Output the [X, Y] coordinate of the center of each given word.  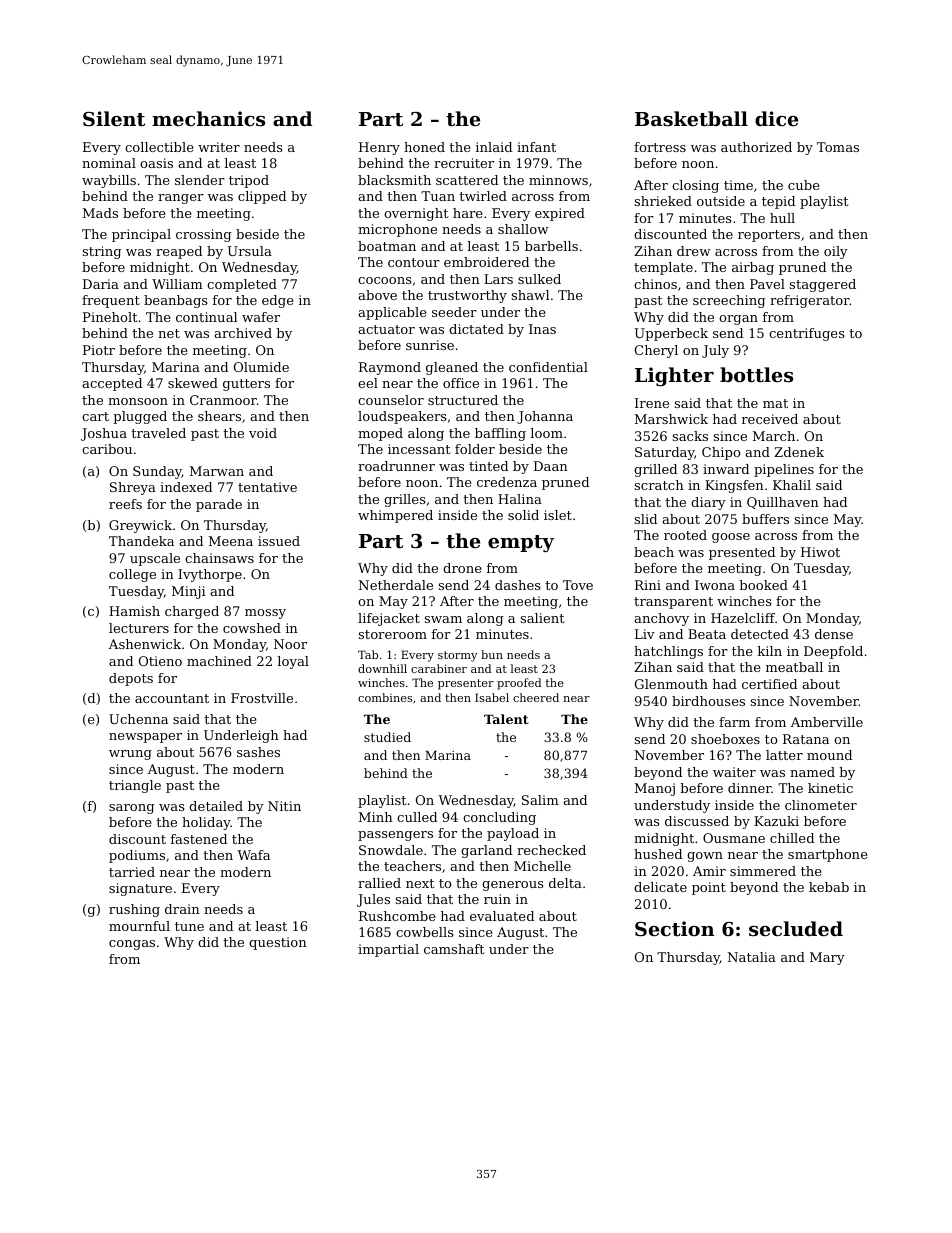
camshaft [454, 949]
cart [95, 416]
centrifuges [807, 334]
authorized [756, 147]
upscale [155, 559]
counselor [391, 400]
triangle [135, 786]
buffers [765, 519]
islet [558, 515]
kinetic [830, 788]
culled [417, 817]
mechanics [208, 119]
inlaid [494, 147]
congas [132, 945]
